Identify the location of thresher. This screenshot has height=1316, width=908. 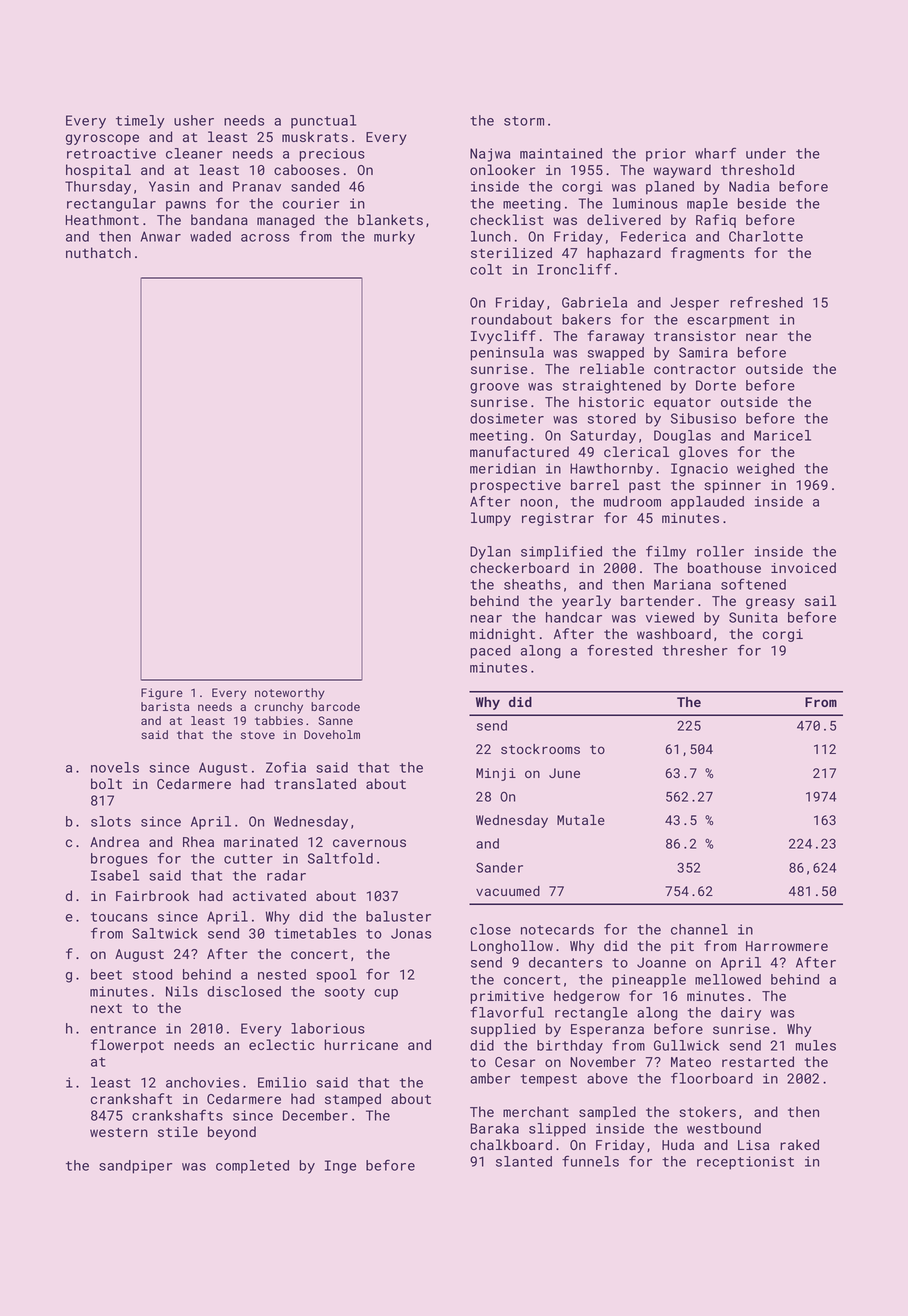
(695, 650).
